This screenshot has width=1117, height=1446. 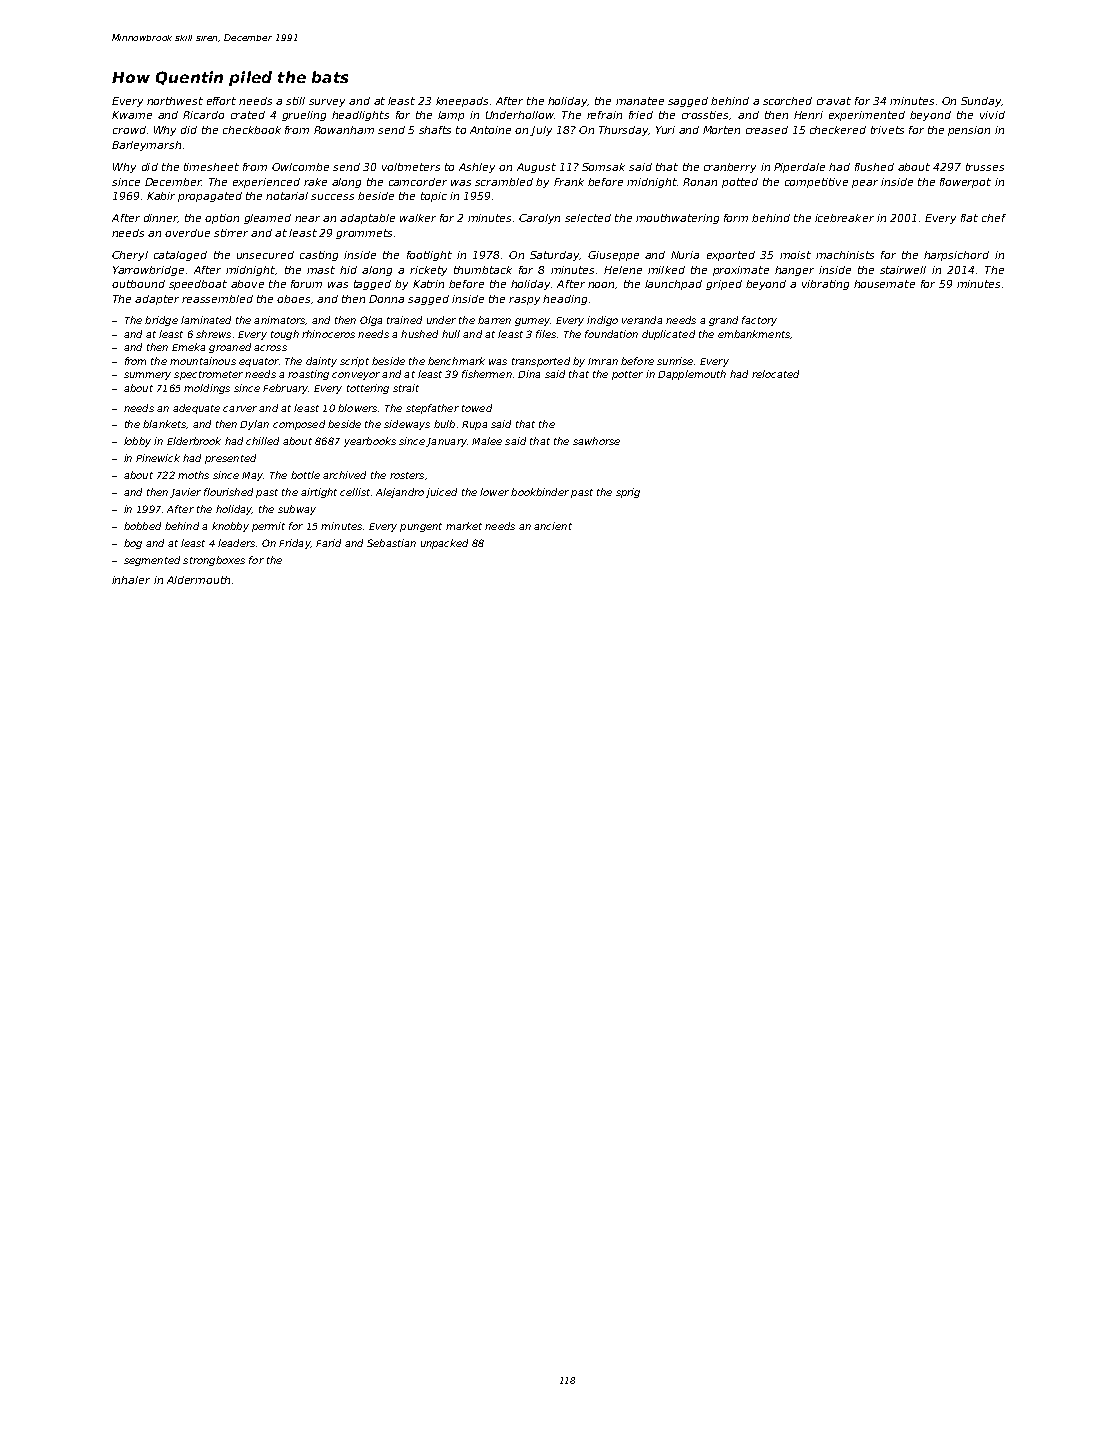 What do you see at coordinates (407, 475) in the screenshot?
I see `rosters` at bounding box center [407, 475].
